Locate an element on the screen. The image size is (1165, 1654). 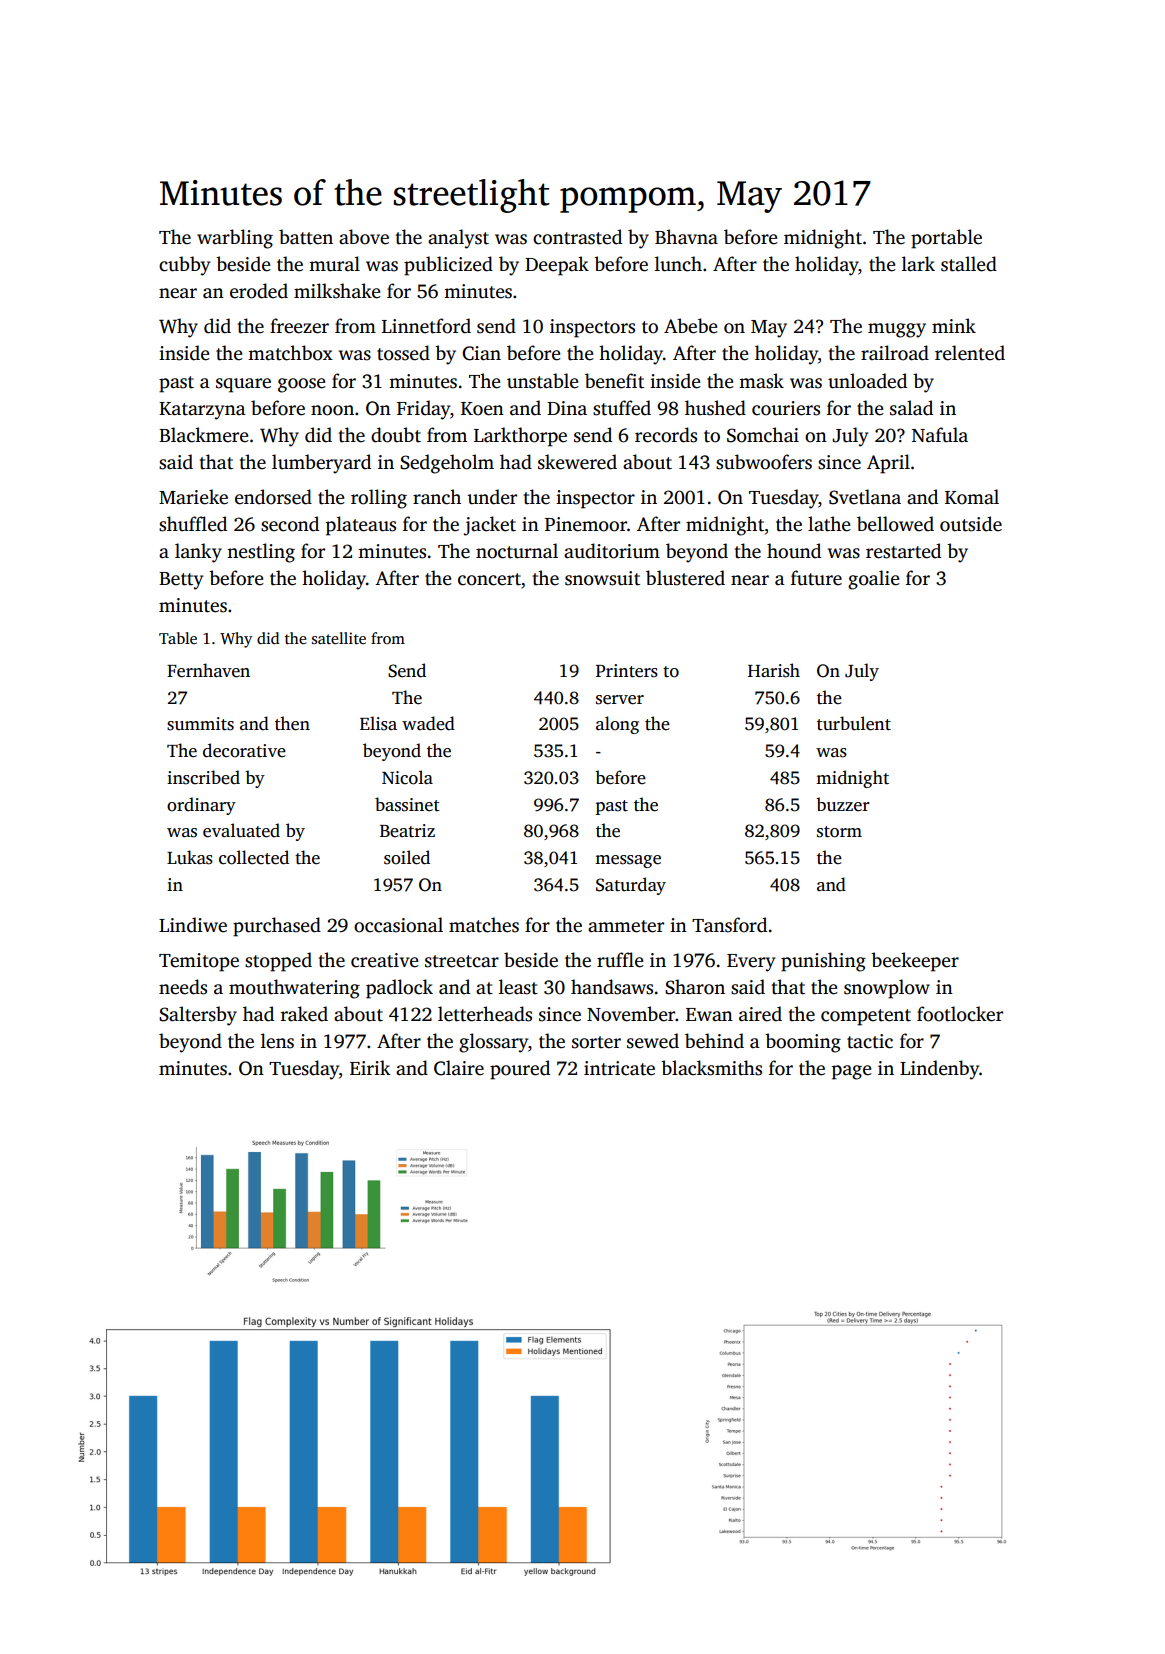
Komal is located at coordinates (972, 497).
